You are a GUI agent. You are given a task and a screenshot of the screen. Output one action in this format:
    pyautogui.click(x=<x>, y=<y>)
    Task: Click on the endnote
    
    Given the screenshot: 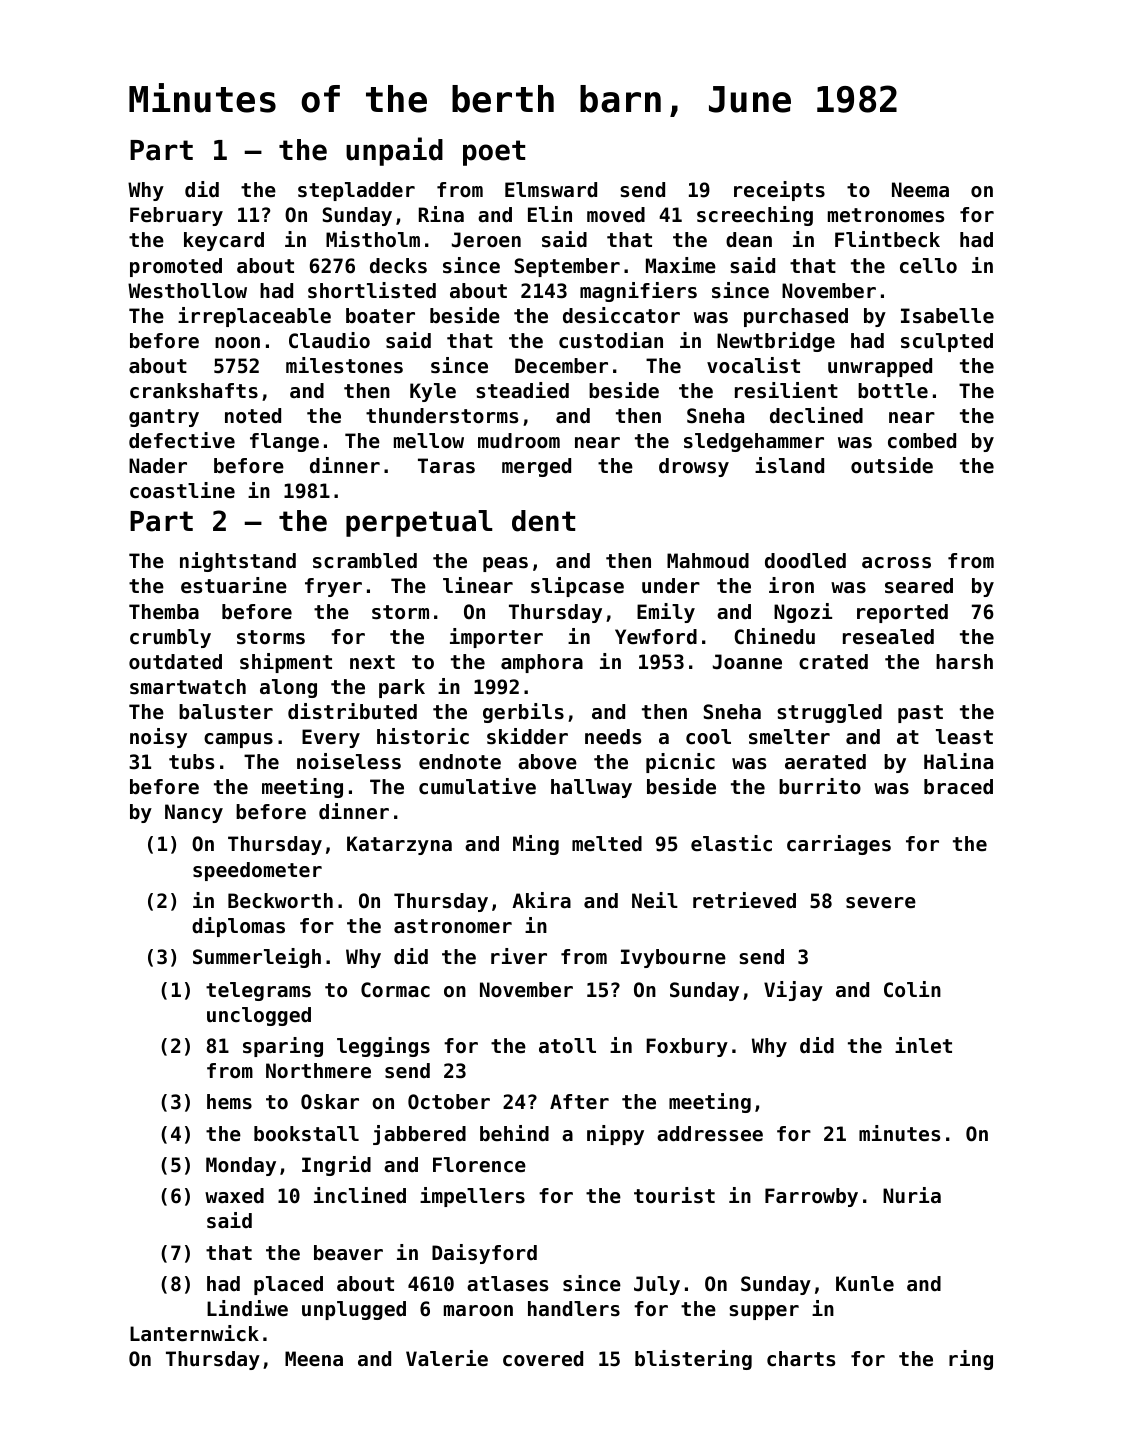 What is the action you would take?
    pyautogui.click(x=460, y=762)
